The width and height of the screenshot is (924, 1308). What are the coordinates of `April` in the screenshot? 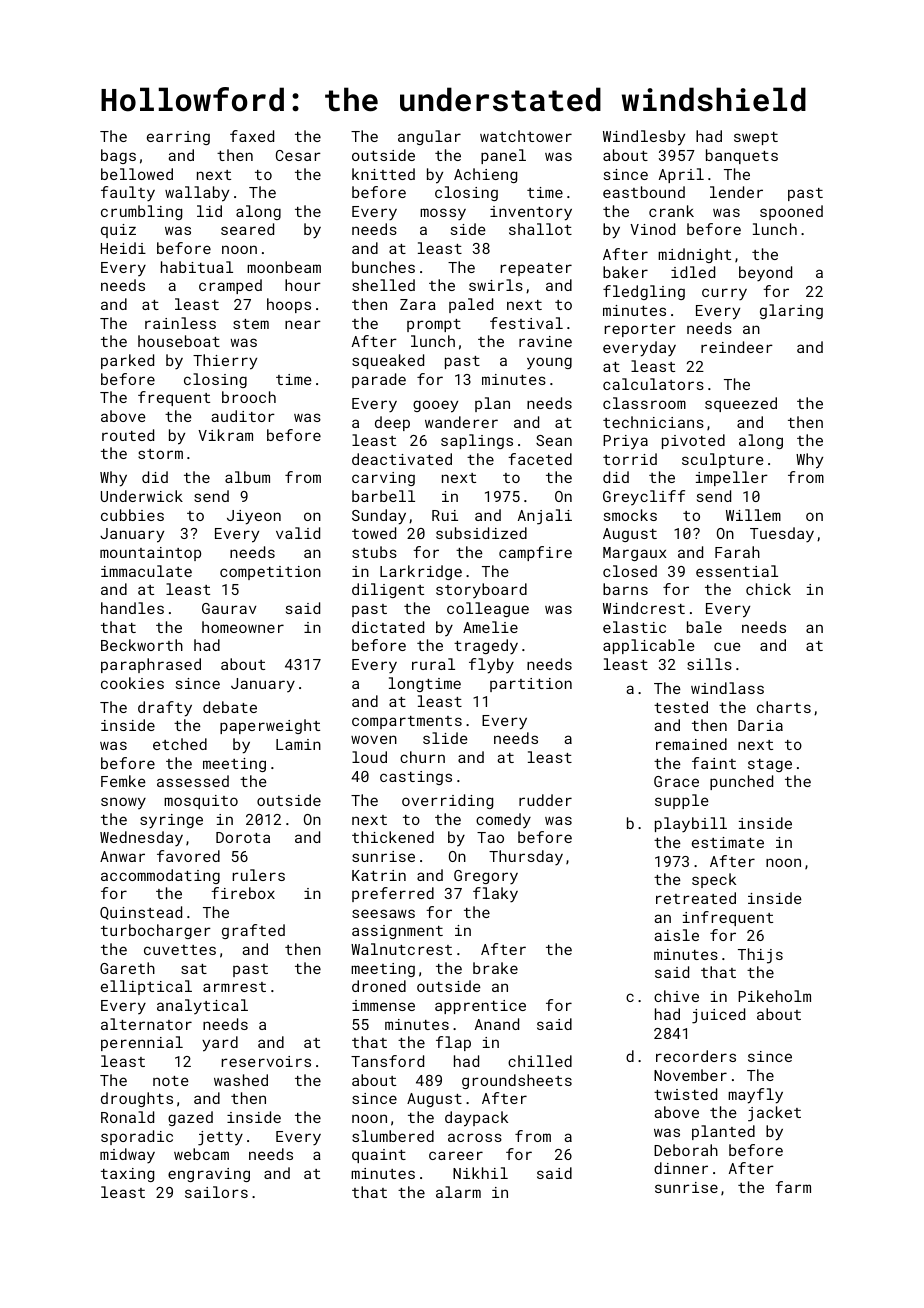 It's located at (681, 175).
